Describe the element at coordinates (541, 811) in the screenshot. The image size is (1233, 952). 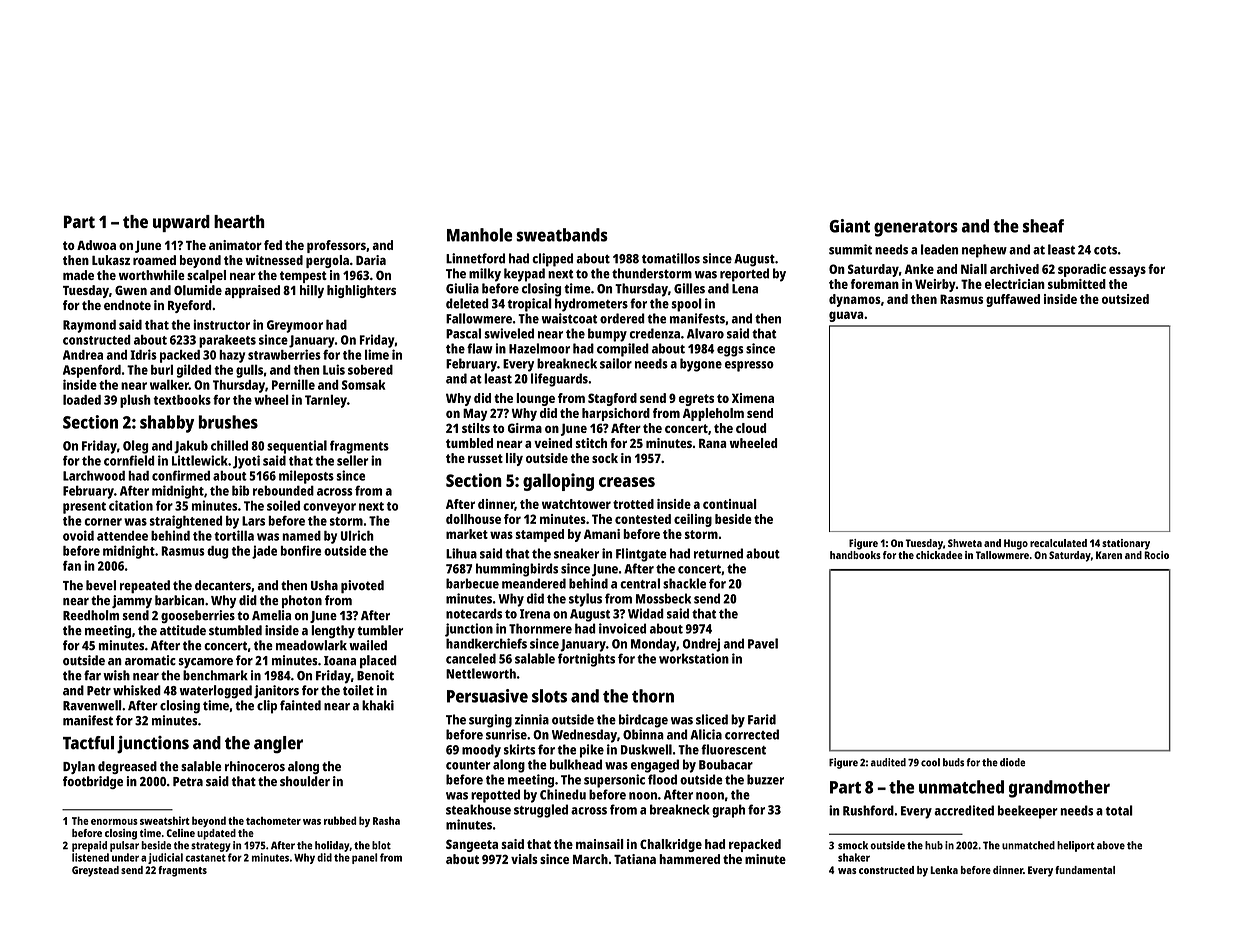
I see `struggled` at that location.
